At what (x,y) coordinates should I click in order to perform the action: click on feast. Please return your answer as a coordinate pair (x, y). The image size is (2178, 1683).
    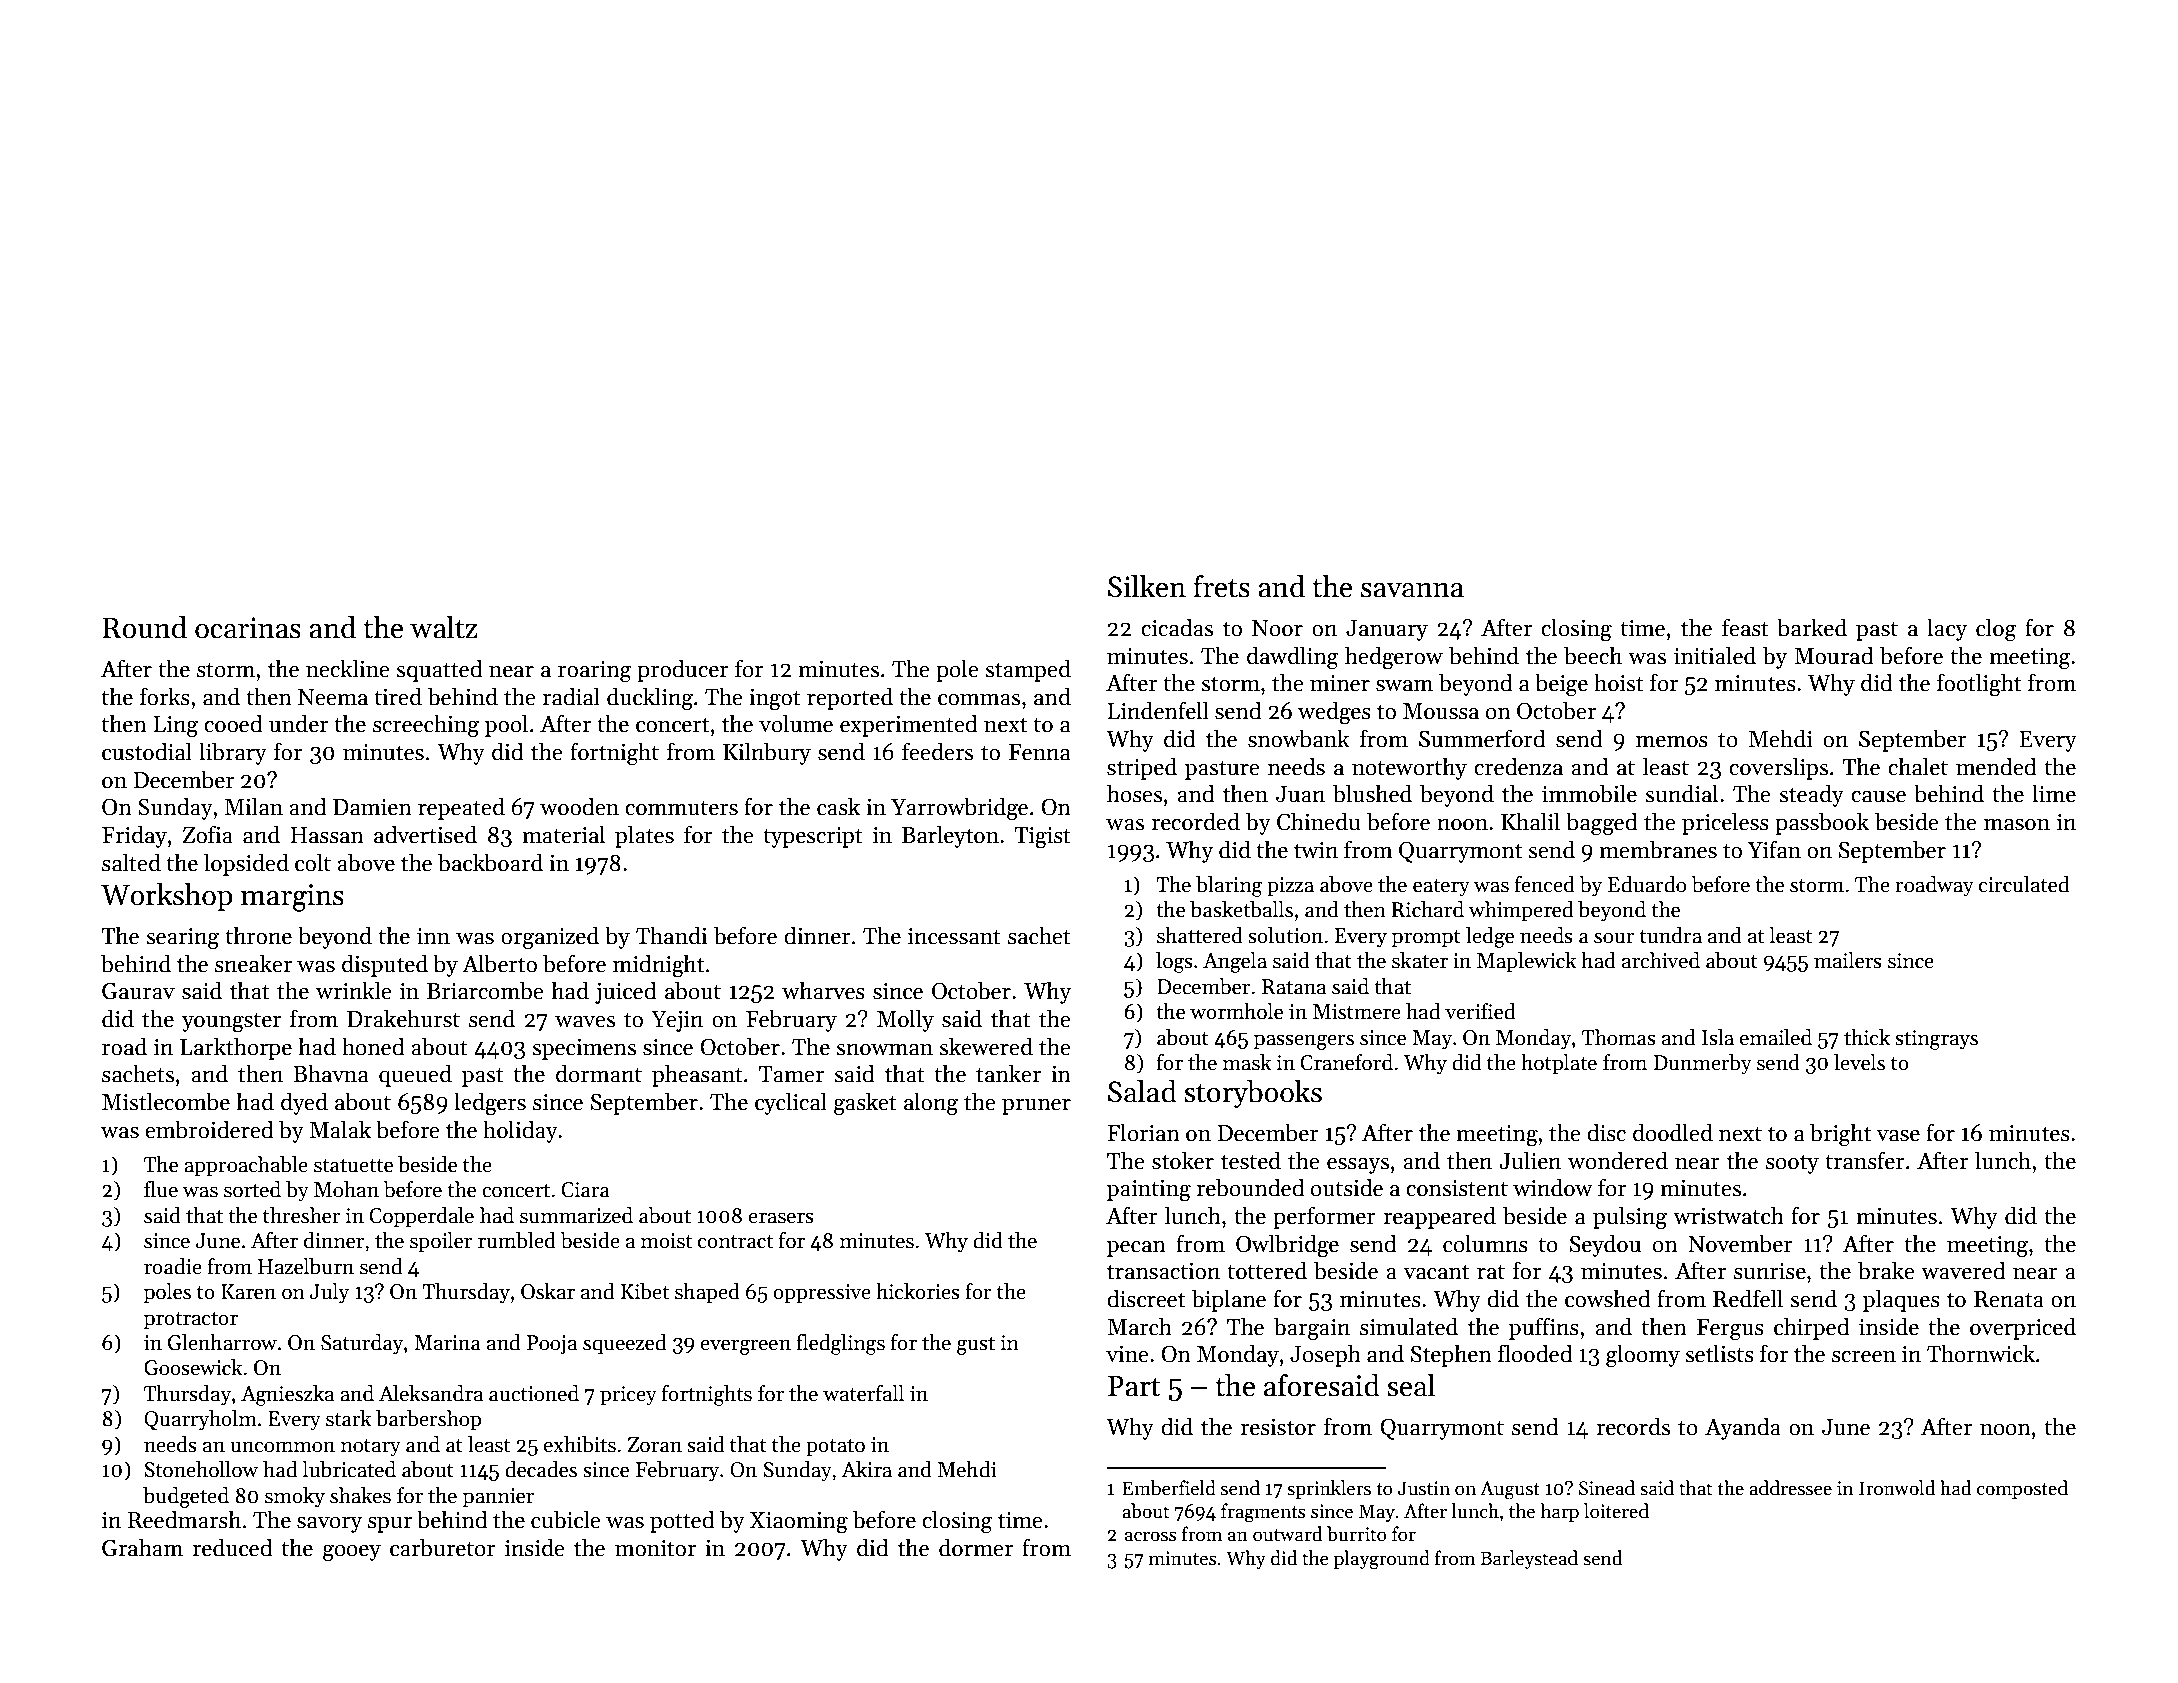
    Looking at the image, I should click on (1745, 627).
